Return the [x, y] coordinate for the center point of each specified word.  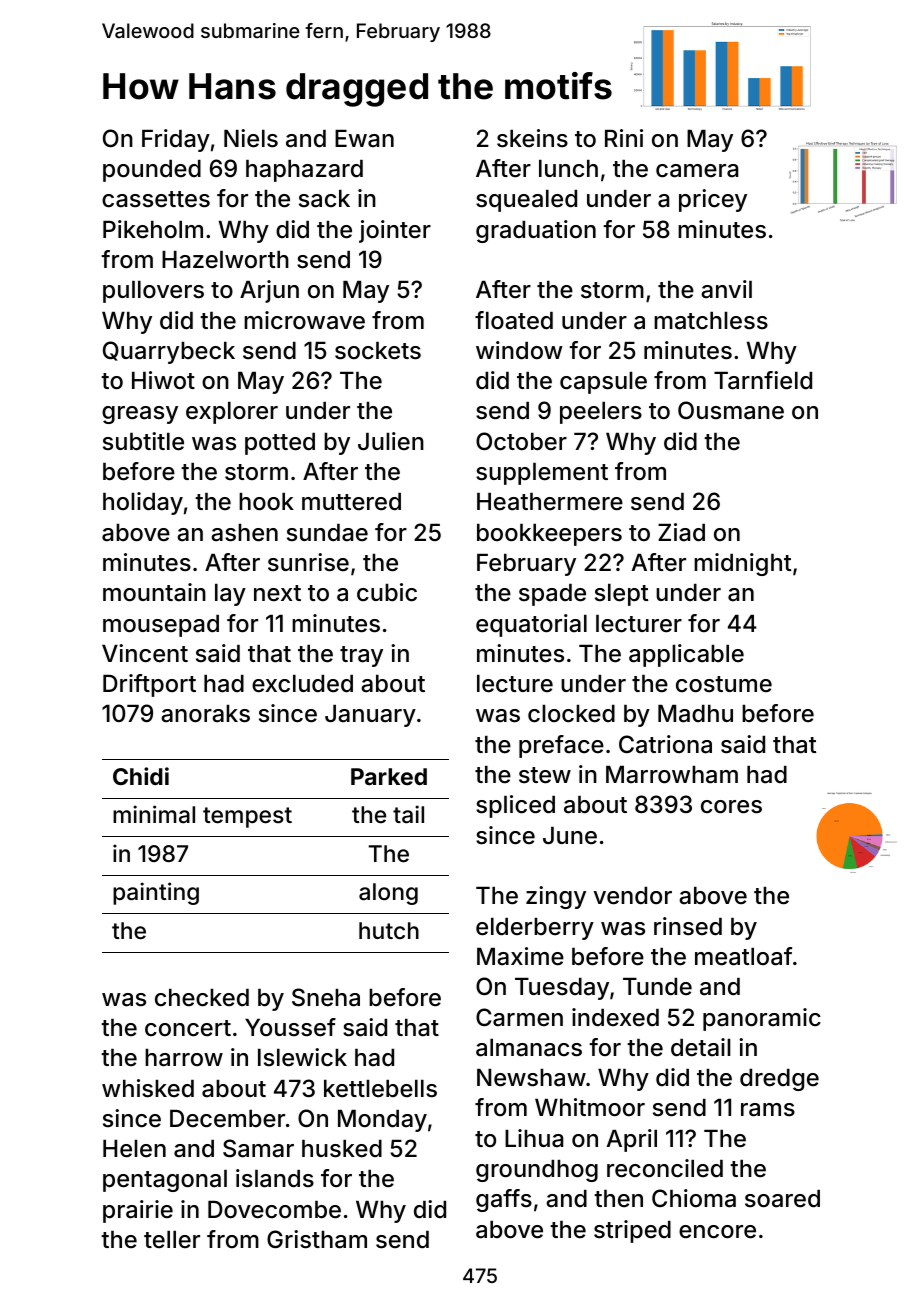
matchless [711, 321]
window [519, 350]
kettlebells [380, 1089]
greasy [140, 415]
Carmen [519, 1017]
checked [202, 998]
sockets [378, 351]
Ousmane [731, 410]
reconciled [665, 1168]
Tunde [657, 986]
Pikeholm [153, 229]
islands [275, 1178]
